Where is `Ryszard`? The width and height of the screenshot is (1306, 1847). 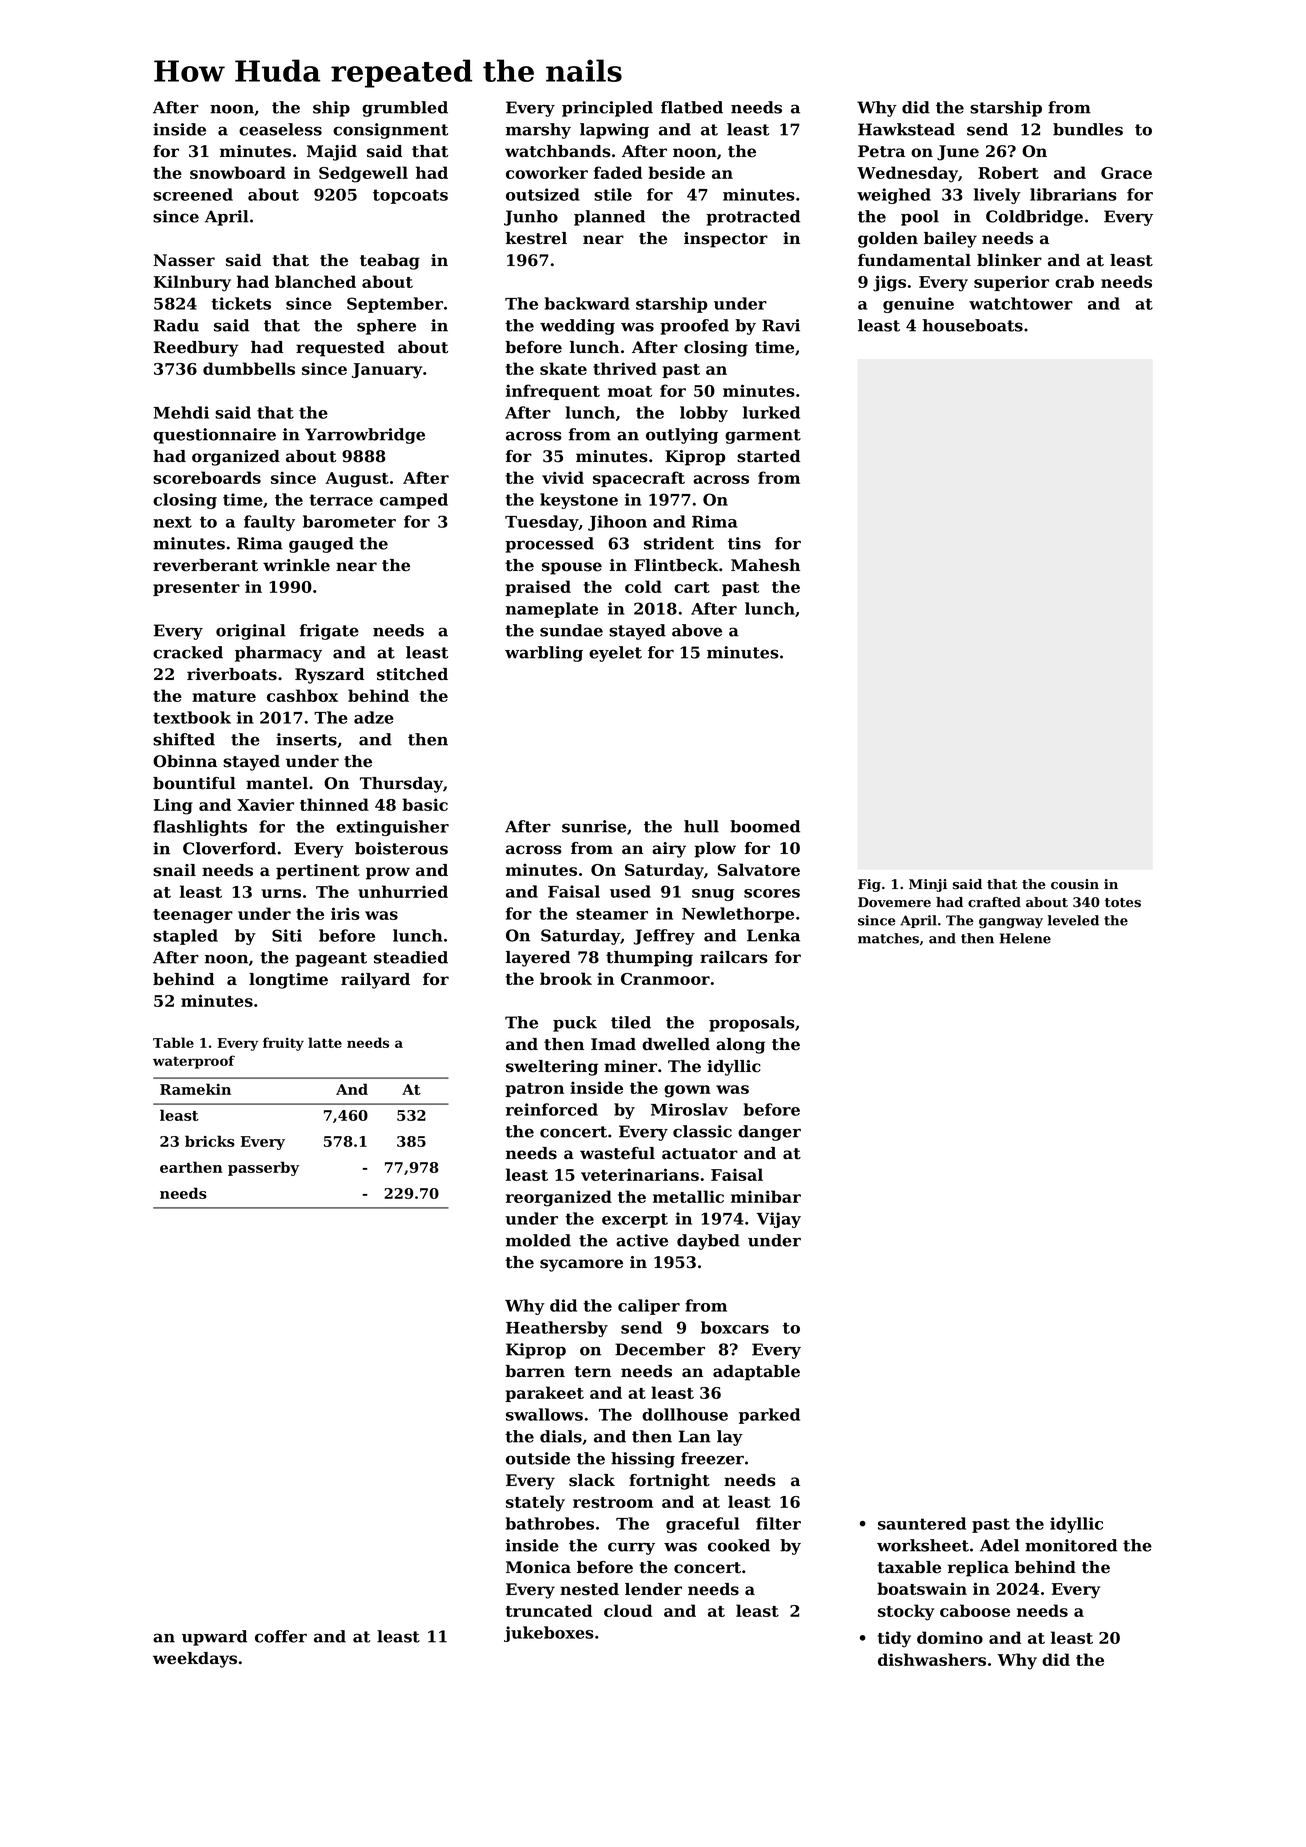
Ryszard is located at coordinates (329, 676).
